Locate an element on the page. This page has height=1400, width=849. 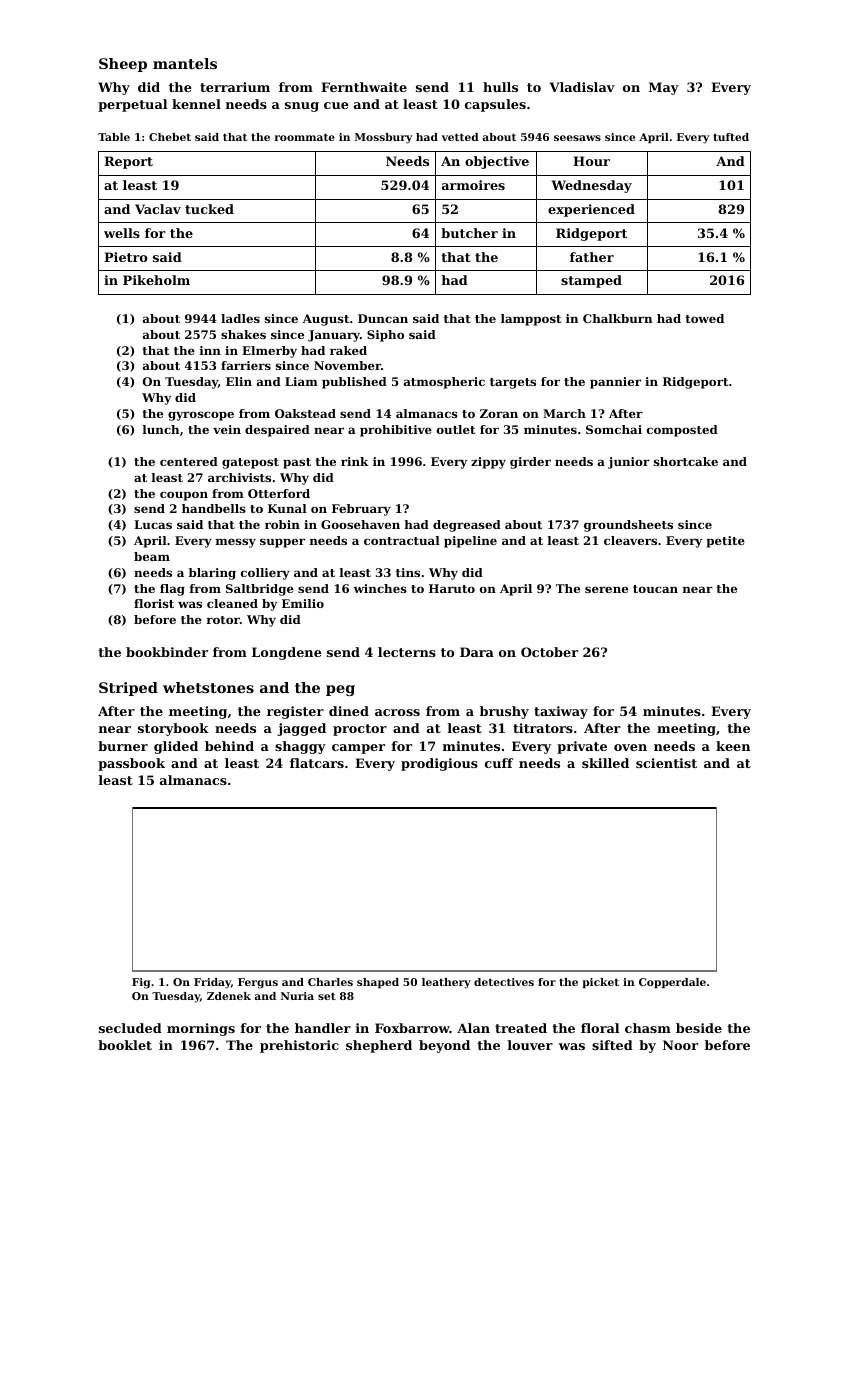
armoires is located at coordinates (473, 185).
